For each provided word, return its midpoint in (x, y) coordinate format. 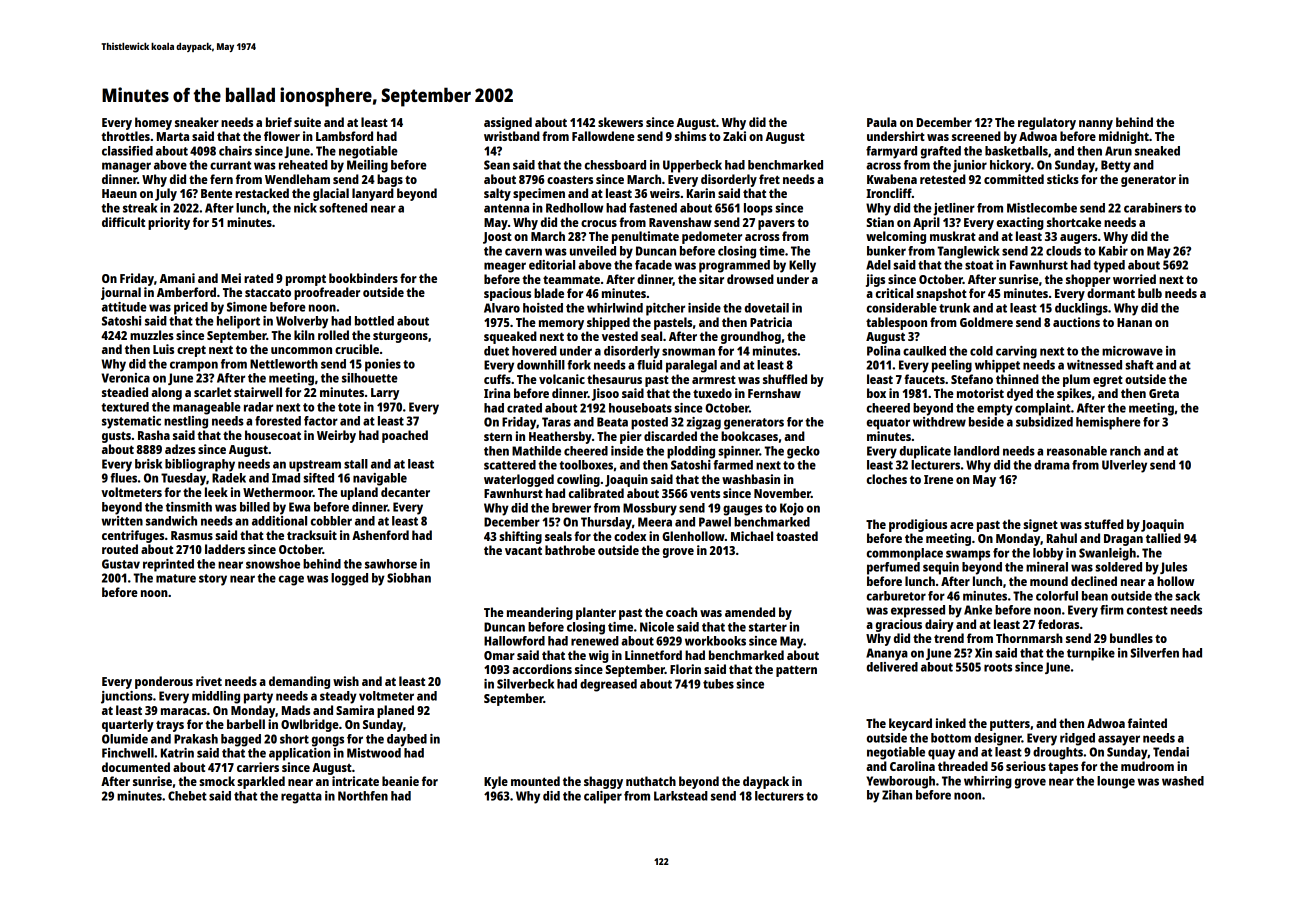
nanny (1096, 125)
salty (497, 194)
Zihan (897, 795)
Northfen (363, 796)
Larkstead (681, 796)
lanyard (373, 194)
